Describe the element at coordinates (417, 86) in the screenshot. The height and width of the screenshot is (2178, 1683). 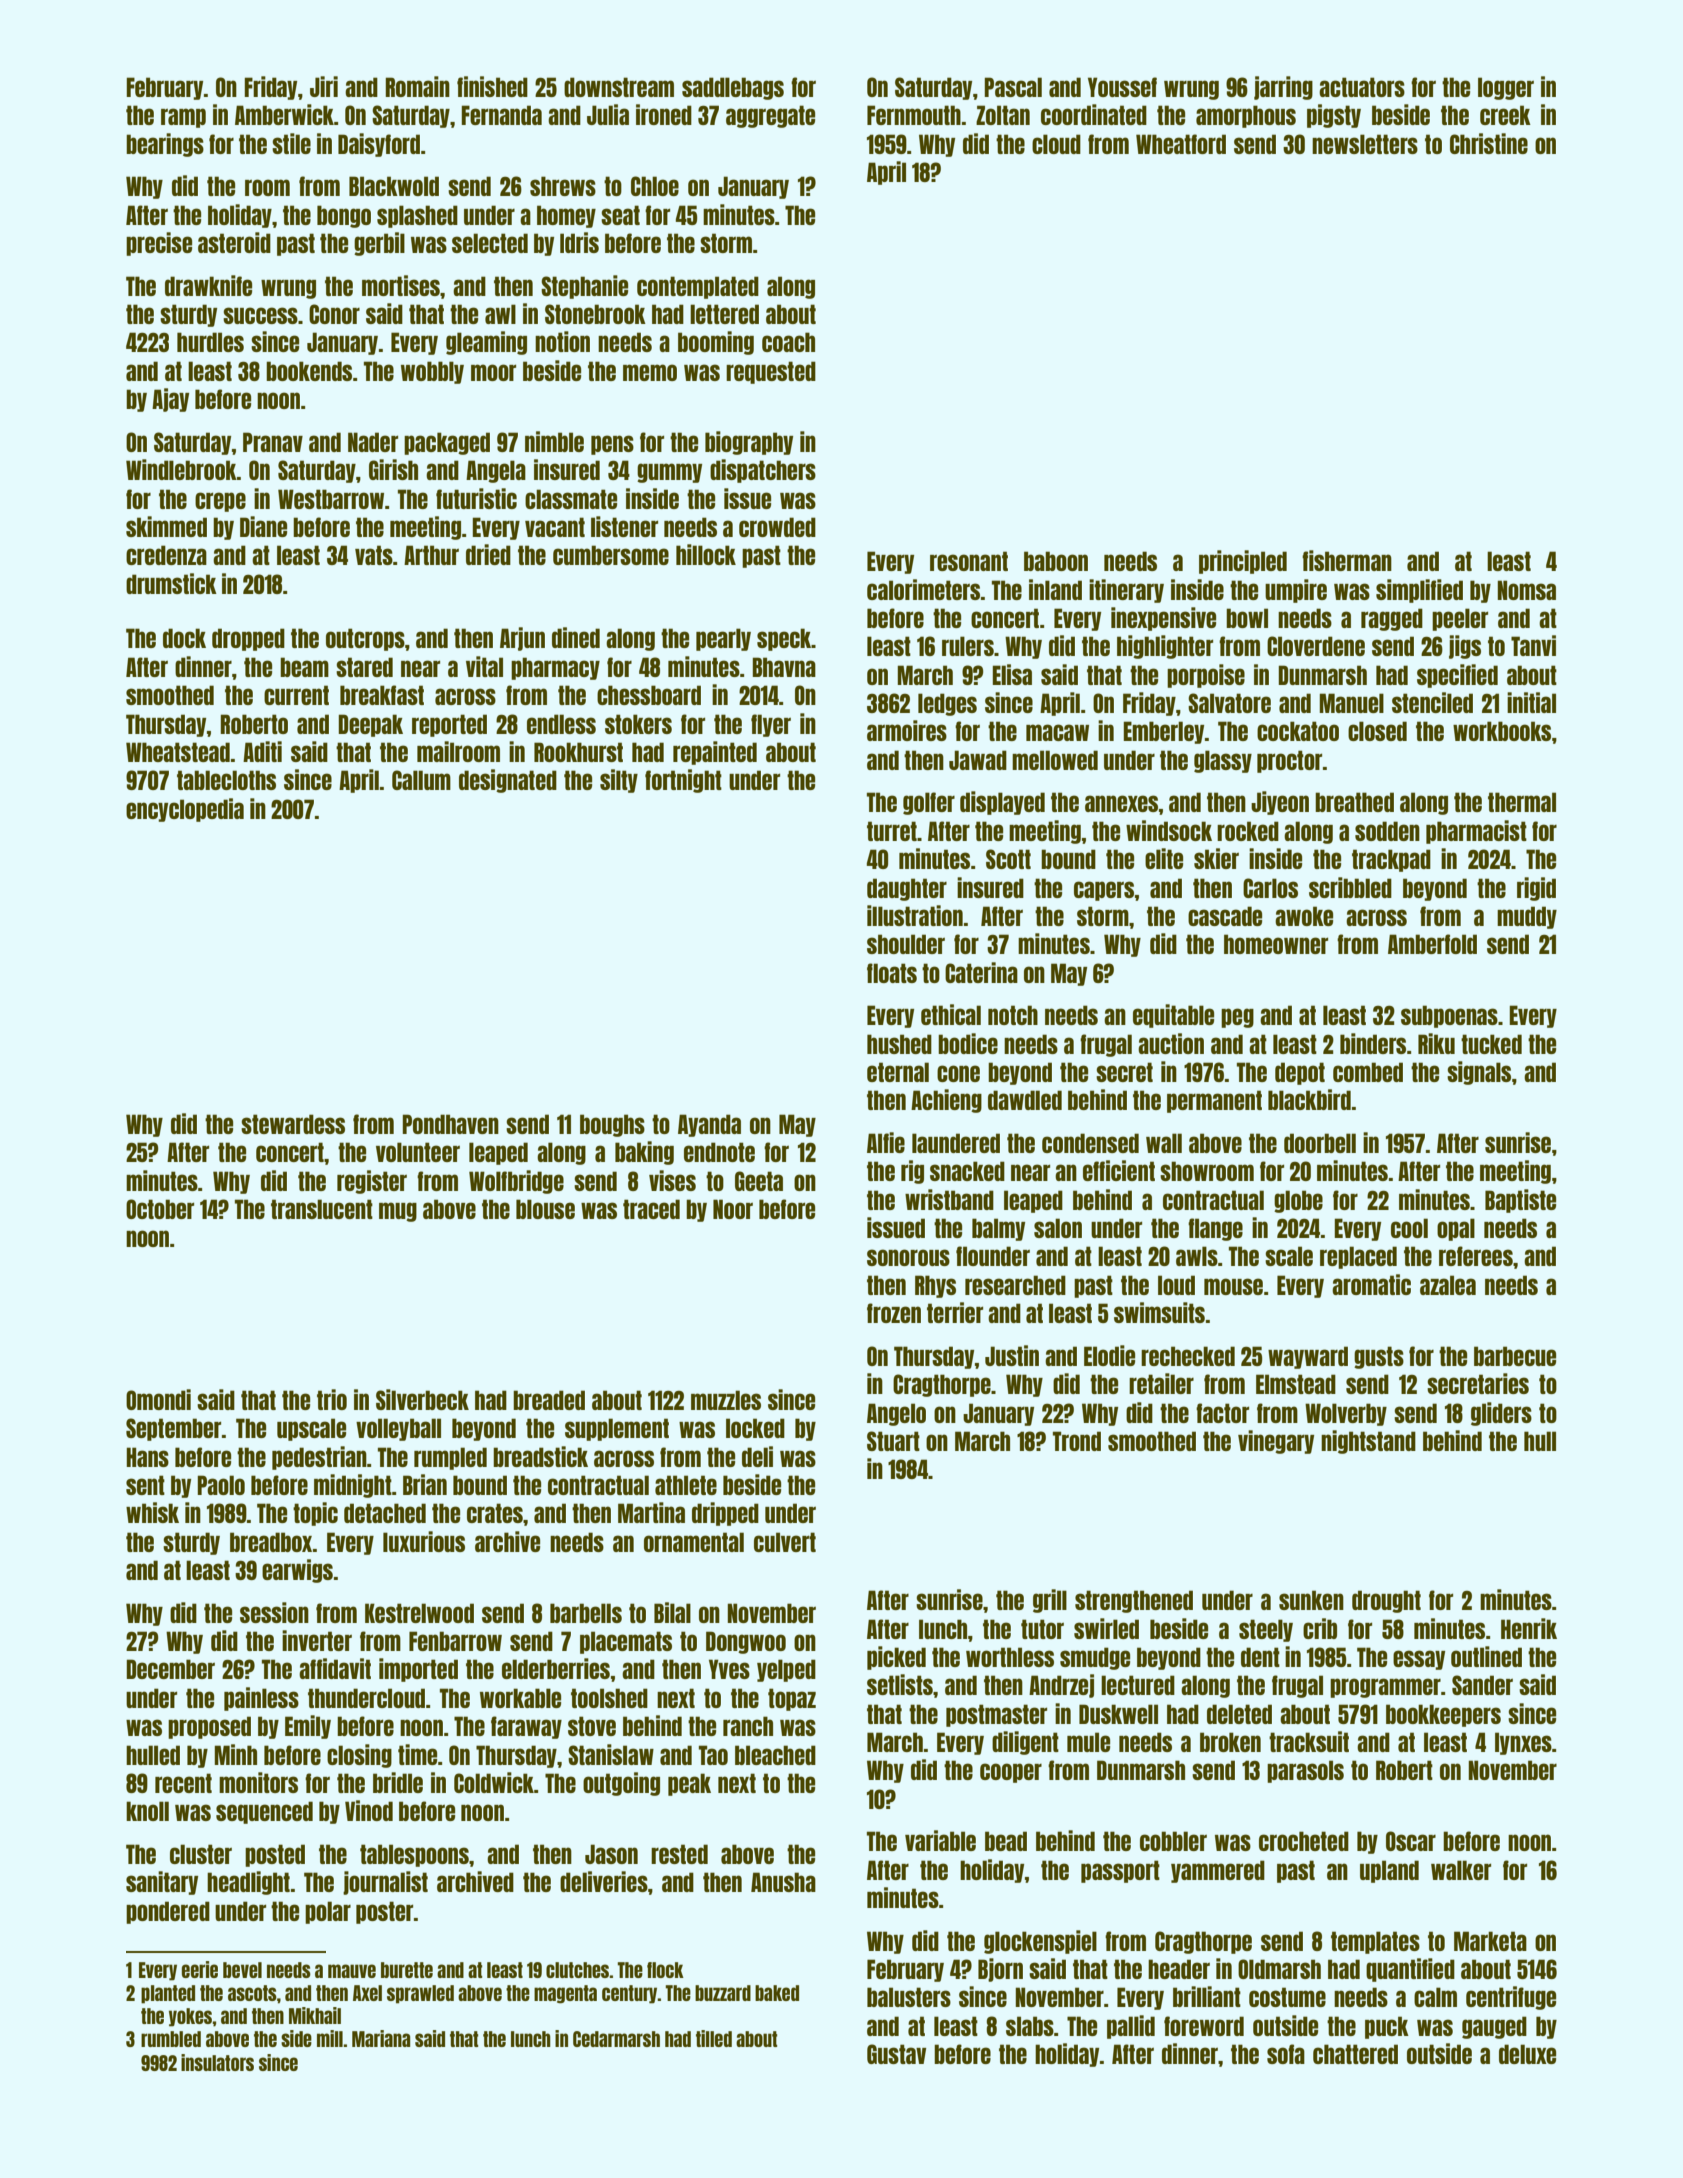
I see `Romain` at that location.
